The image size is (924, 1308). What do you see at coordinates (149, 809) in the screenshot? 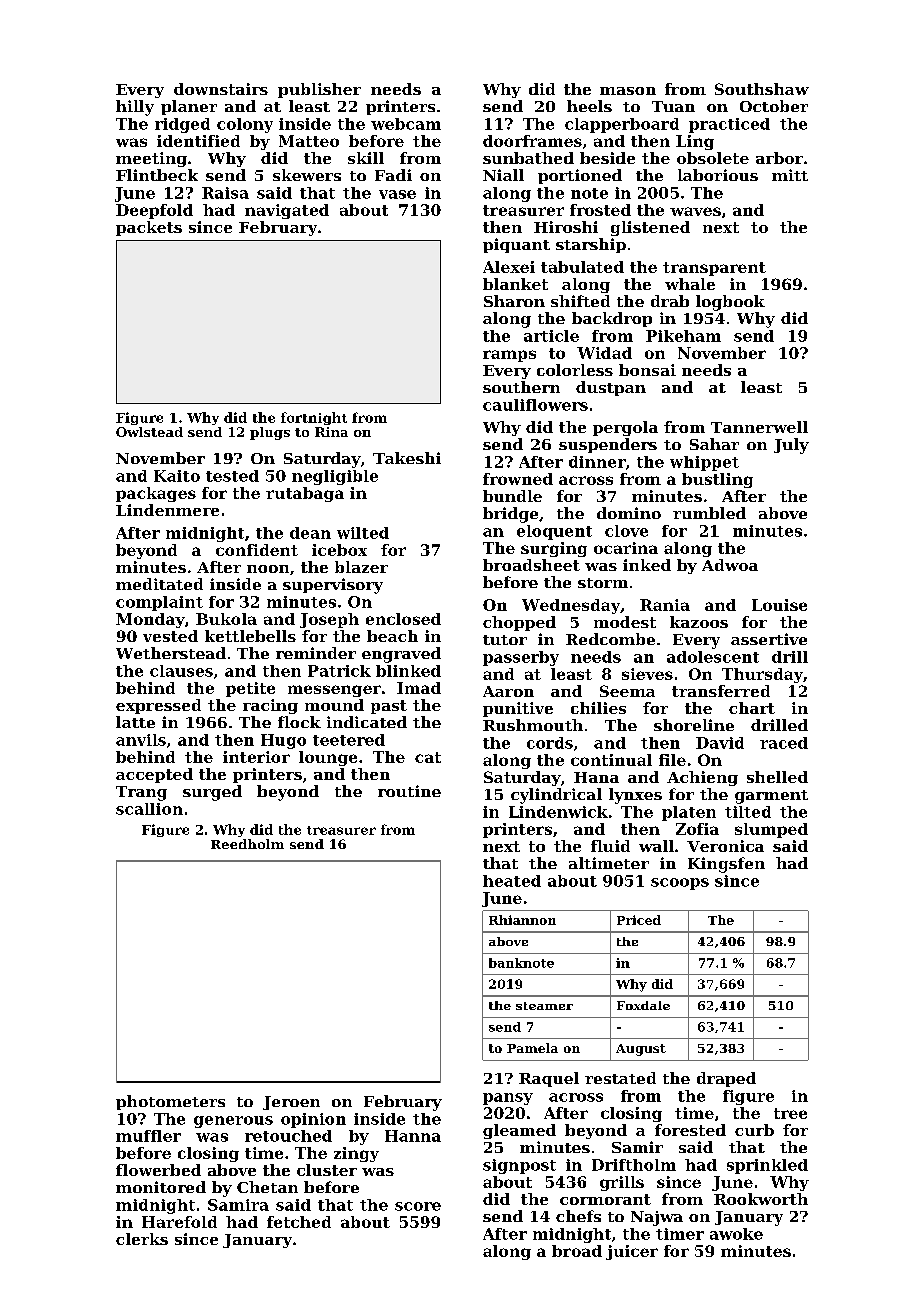
I see `scallion` at bounding box center [149, 809].
